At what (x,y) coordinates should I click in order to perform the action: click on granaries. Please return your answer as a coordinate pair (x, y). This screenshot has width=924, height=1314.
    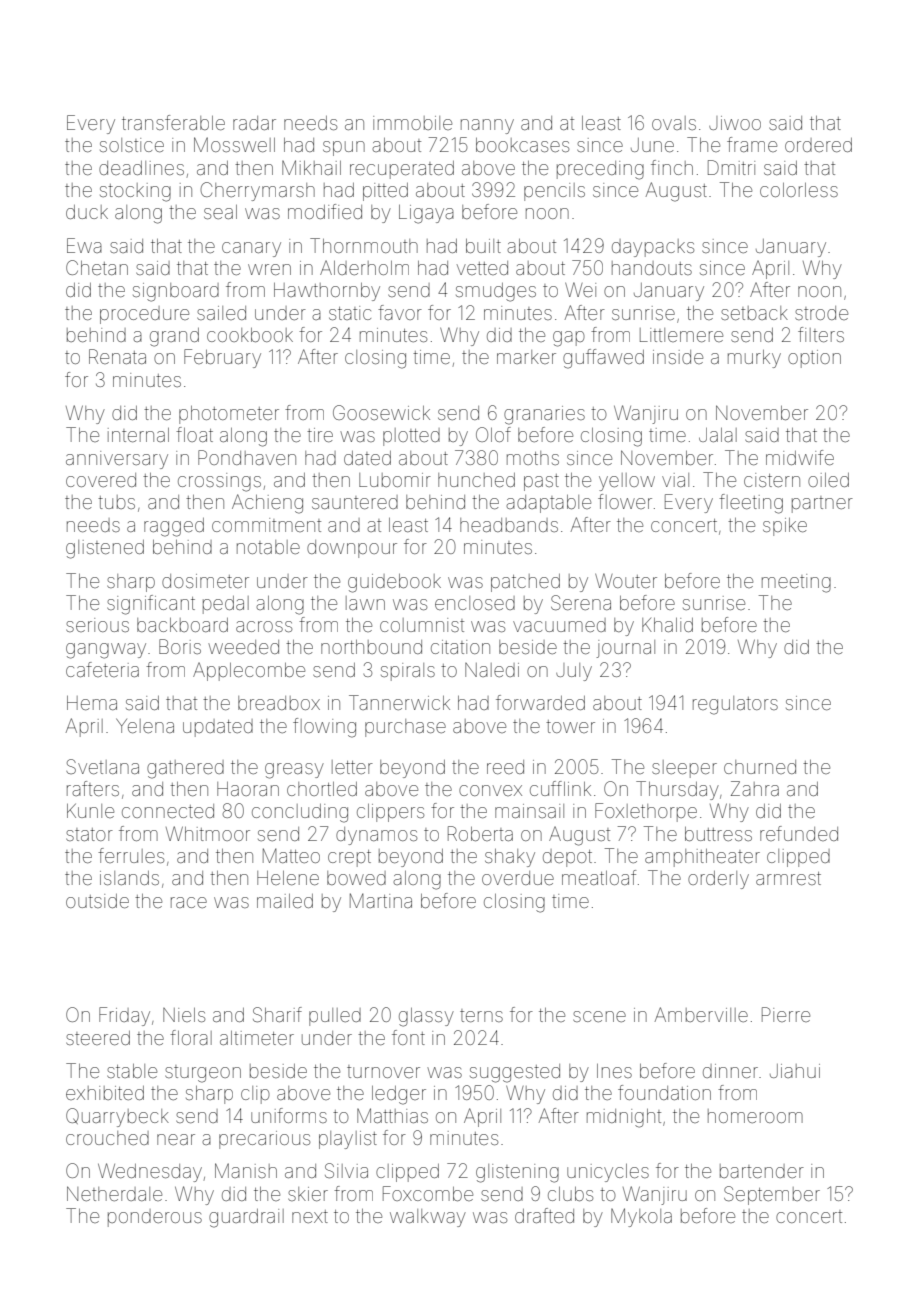
    Looking at the image, I should click on (544, 415).
